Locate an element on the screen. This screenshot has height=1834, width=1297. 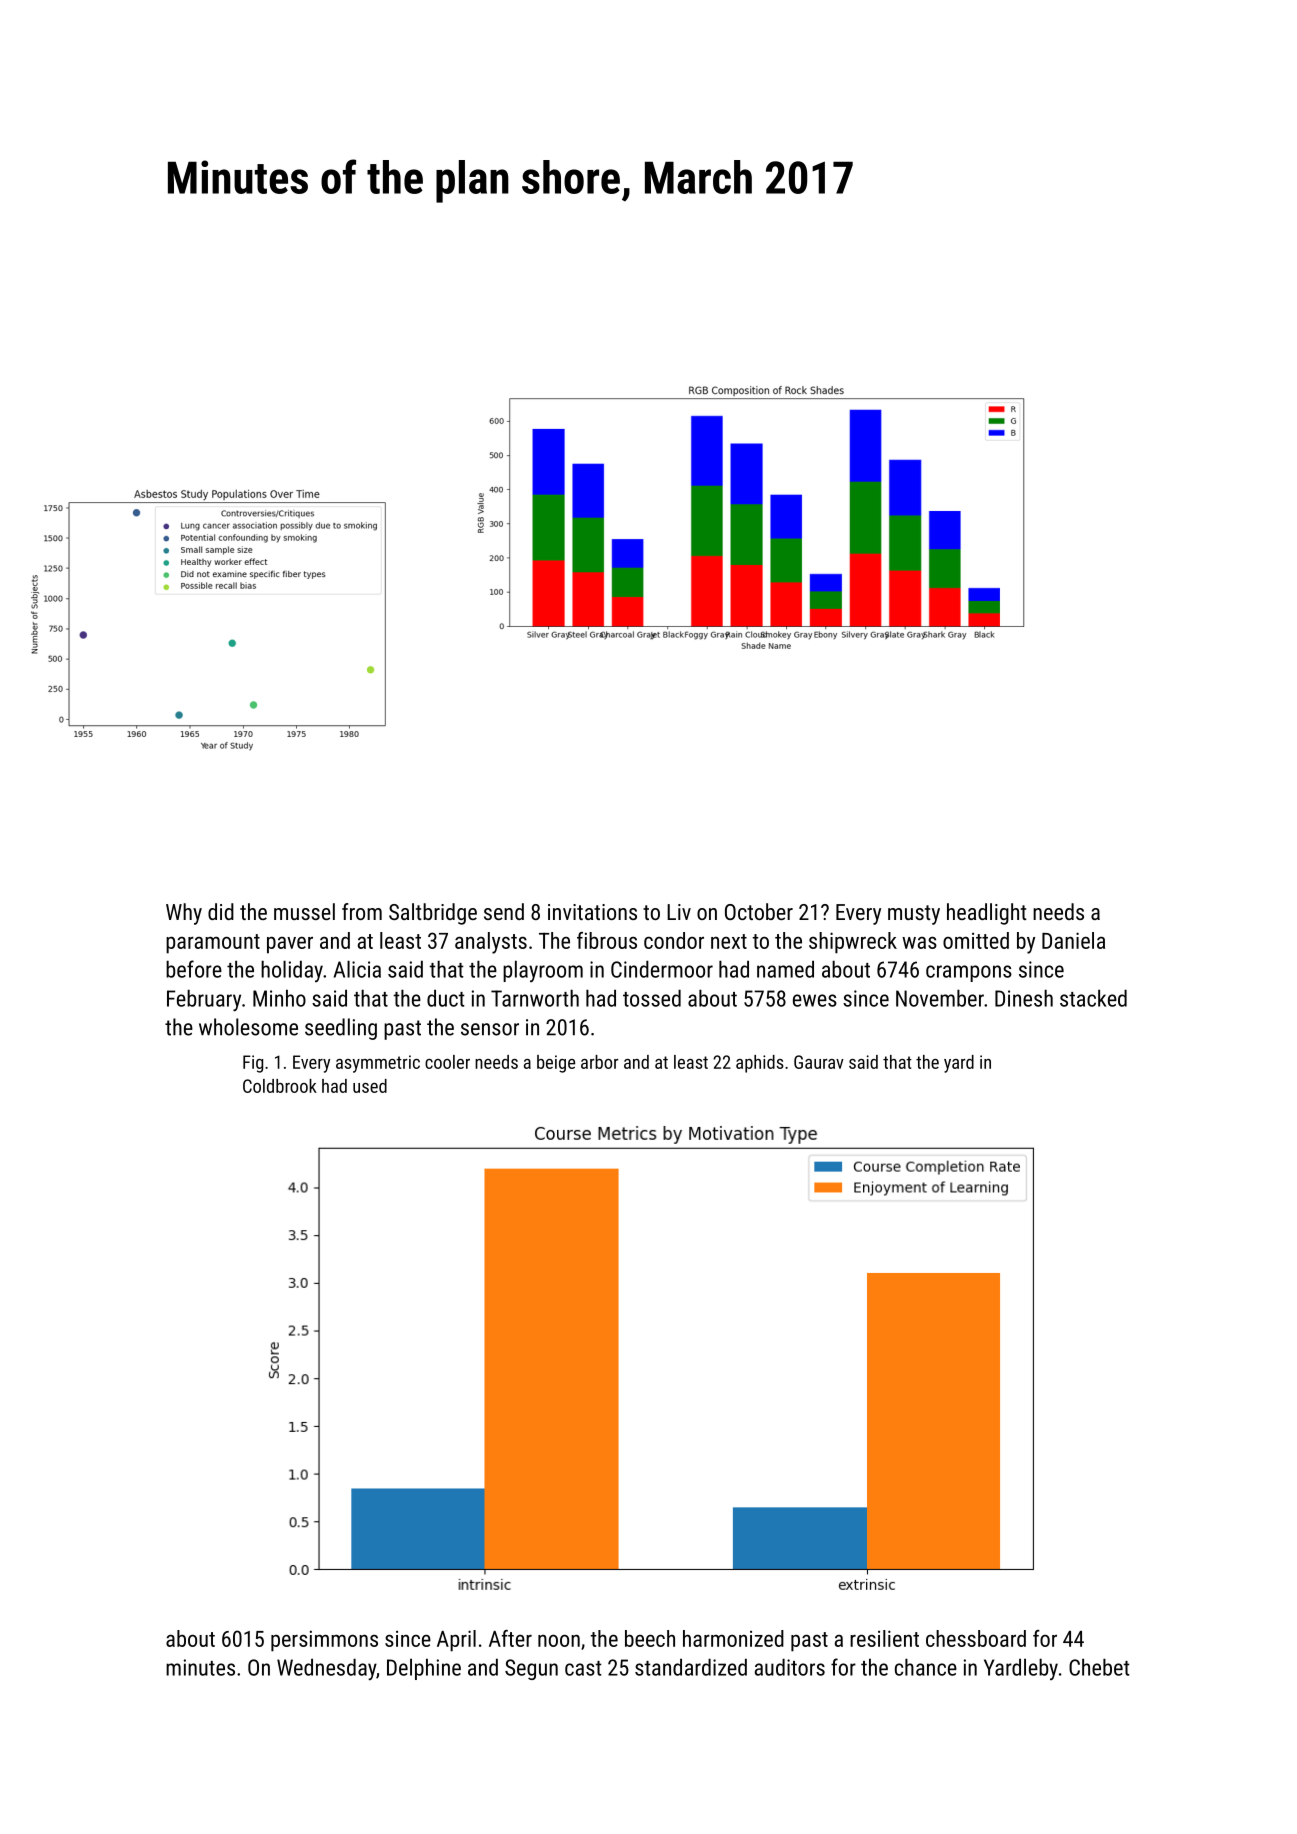
musty is located at coordinates (914, 915).
